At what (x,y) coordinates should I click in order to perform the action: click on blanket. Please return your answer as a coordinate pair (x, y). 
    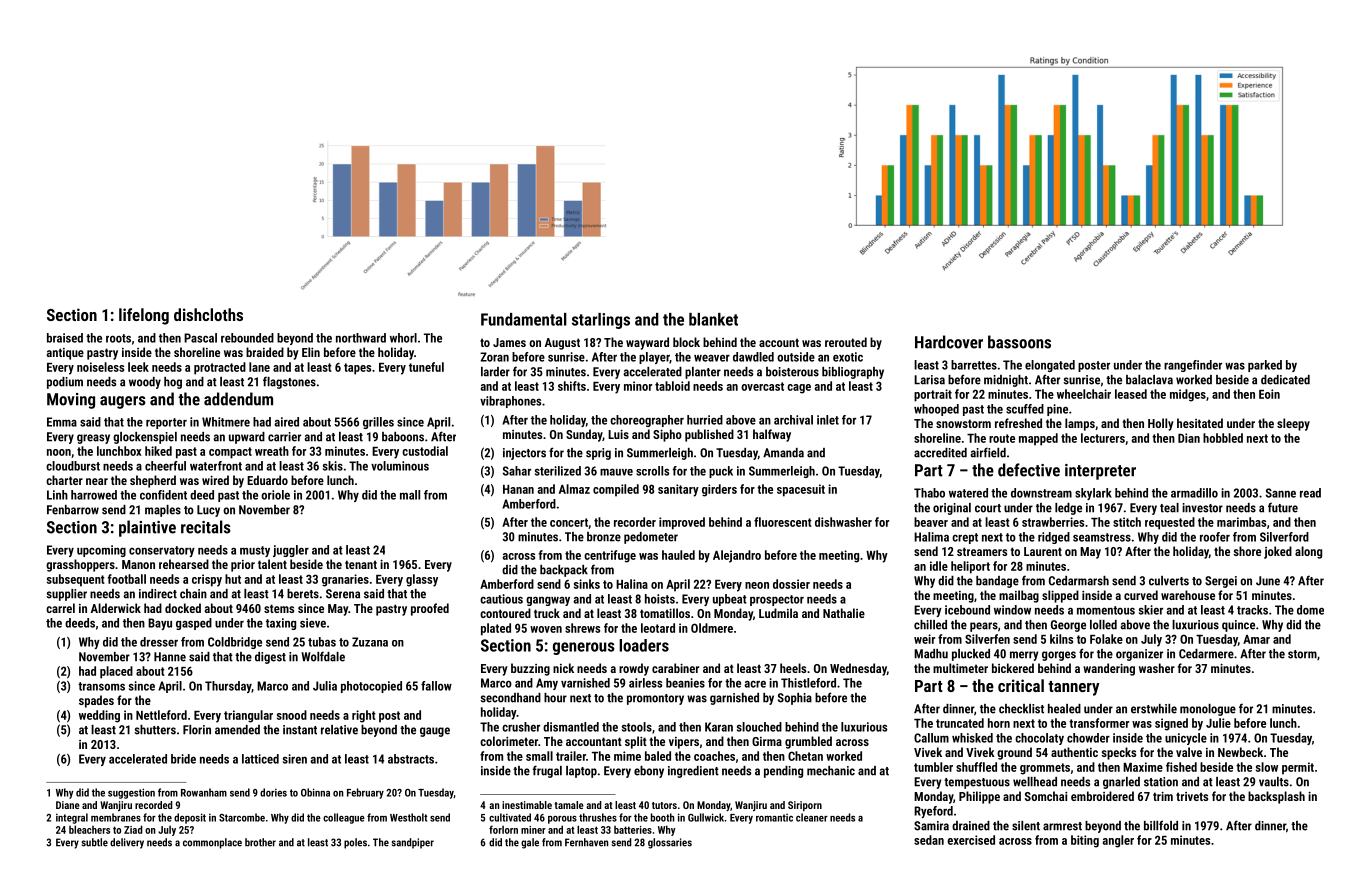
    Looking at the image, I should click on (713, 319).
